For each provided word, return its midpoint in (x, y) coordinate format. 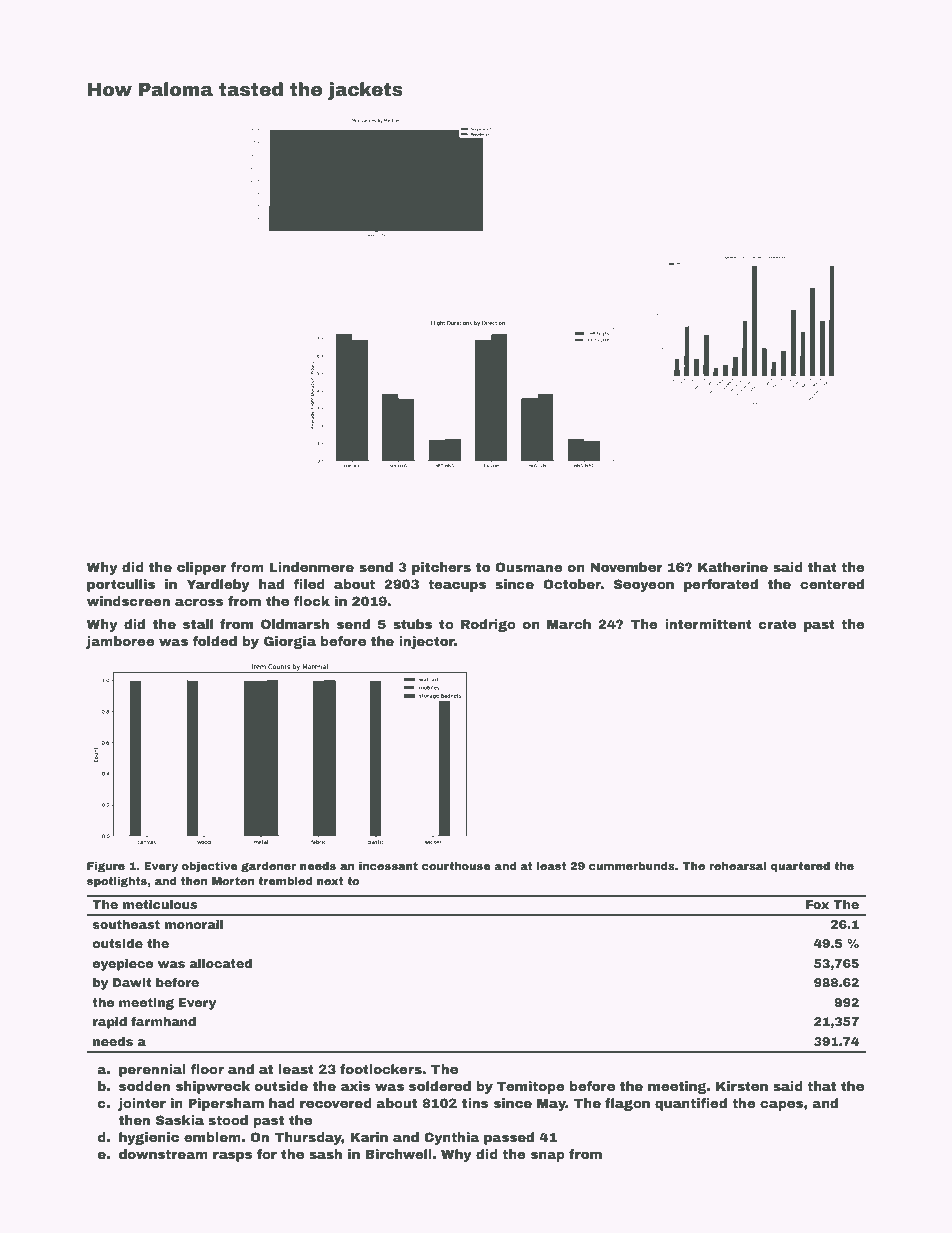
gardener (268, 867)
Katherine (733, 567)
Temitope (531, 1087)
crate (777, 624)
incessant (388, 866)
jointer (142, 1104)
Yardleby (218, 585)
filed (309, 584)
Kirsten (742, 1086)
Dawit (132, 982)
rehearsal (738, 866)
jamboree (120, 642)
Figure (106, 867)
